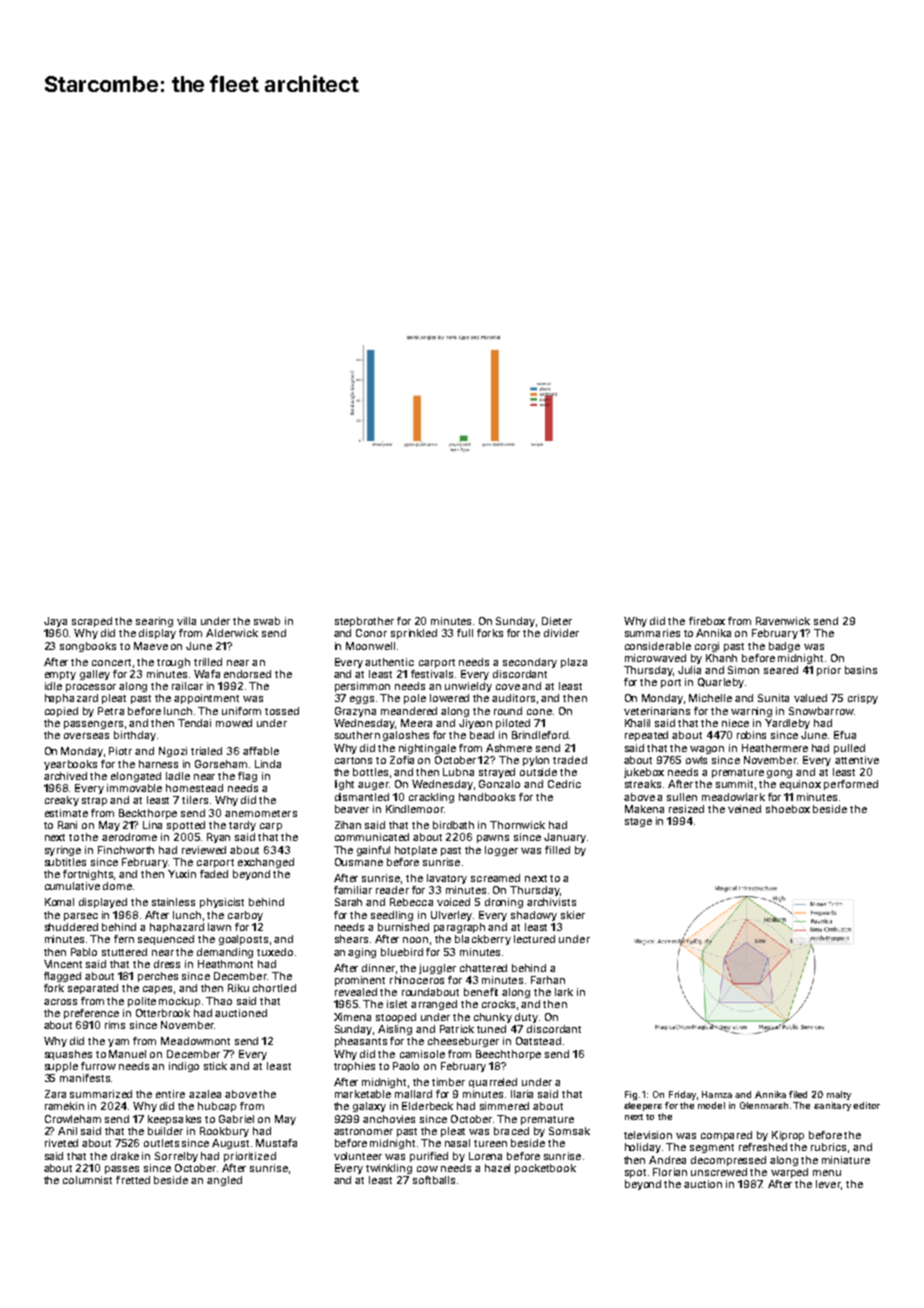  I want to click on purified, so click(429, 1157).
